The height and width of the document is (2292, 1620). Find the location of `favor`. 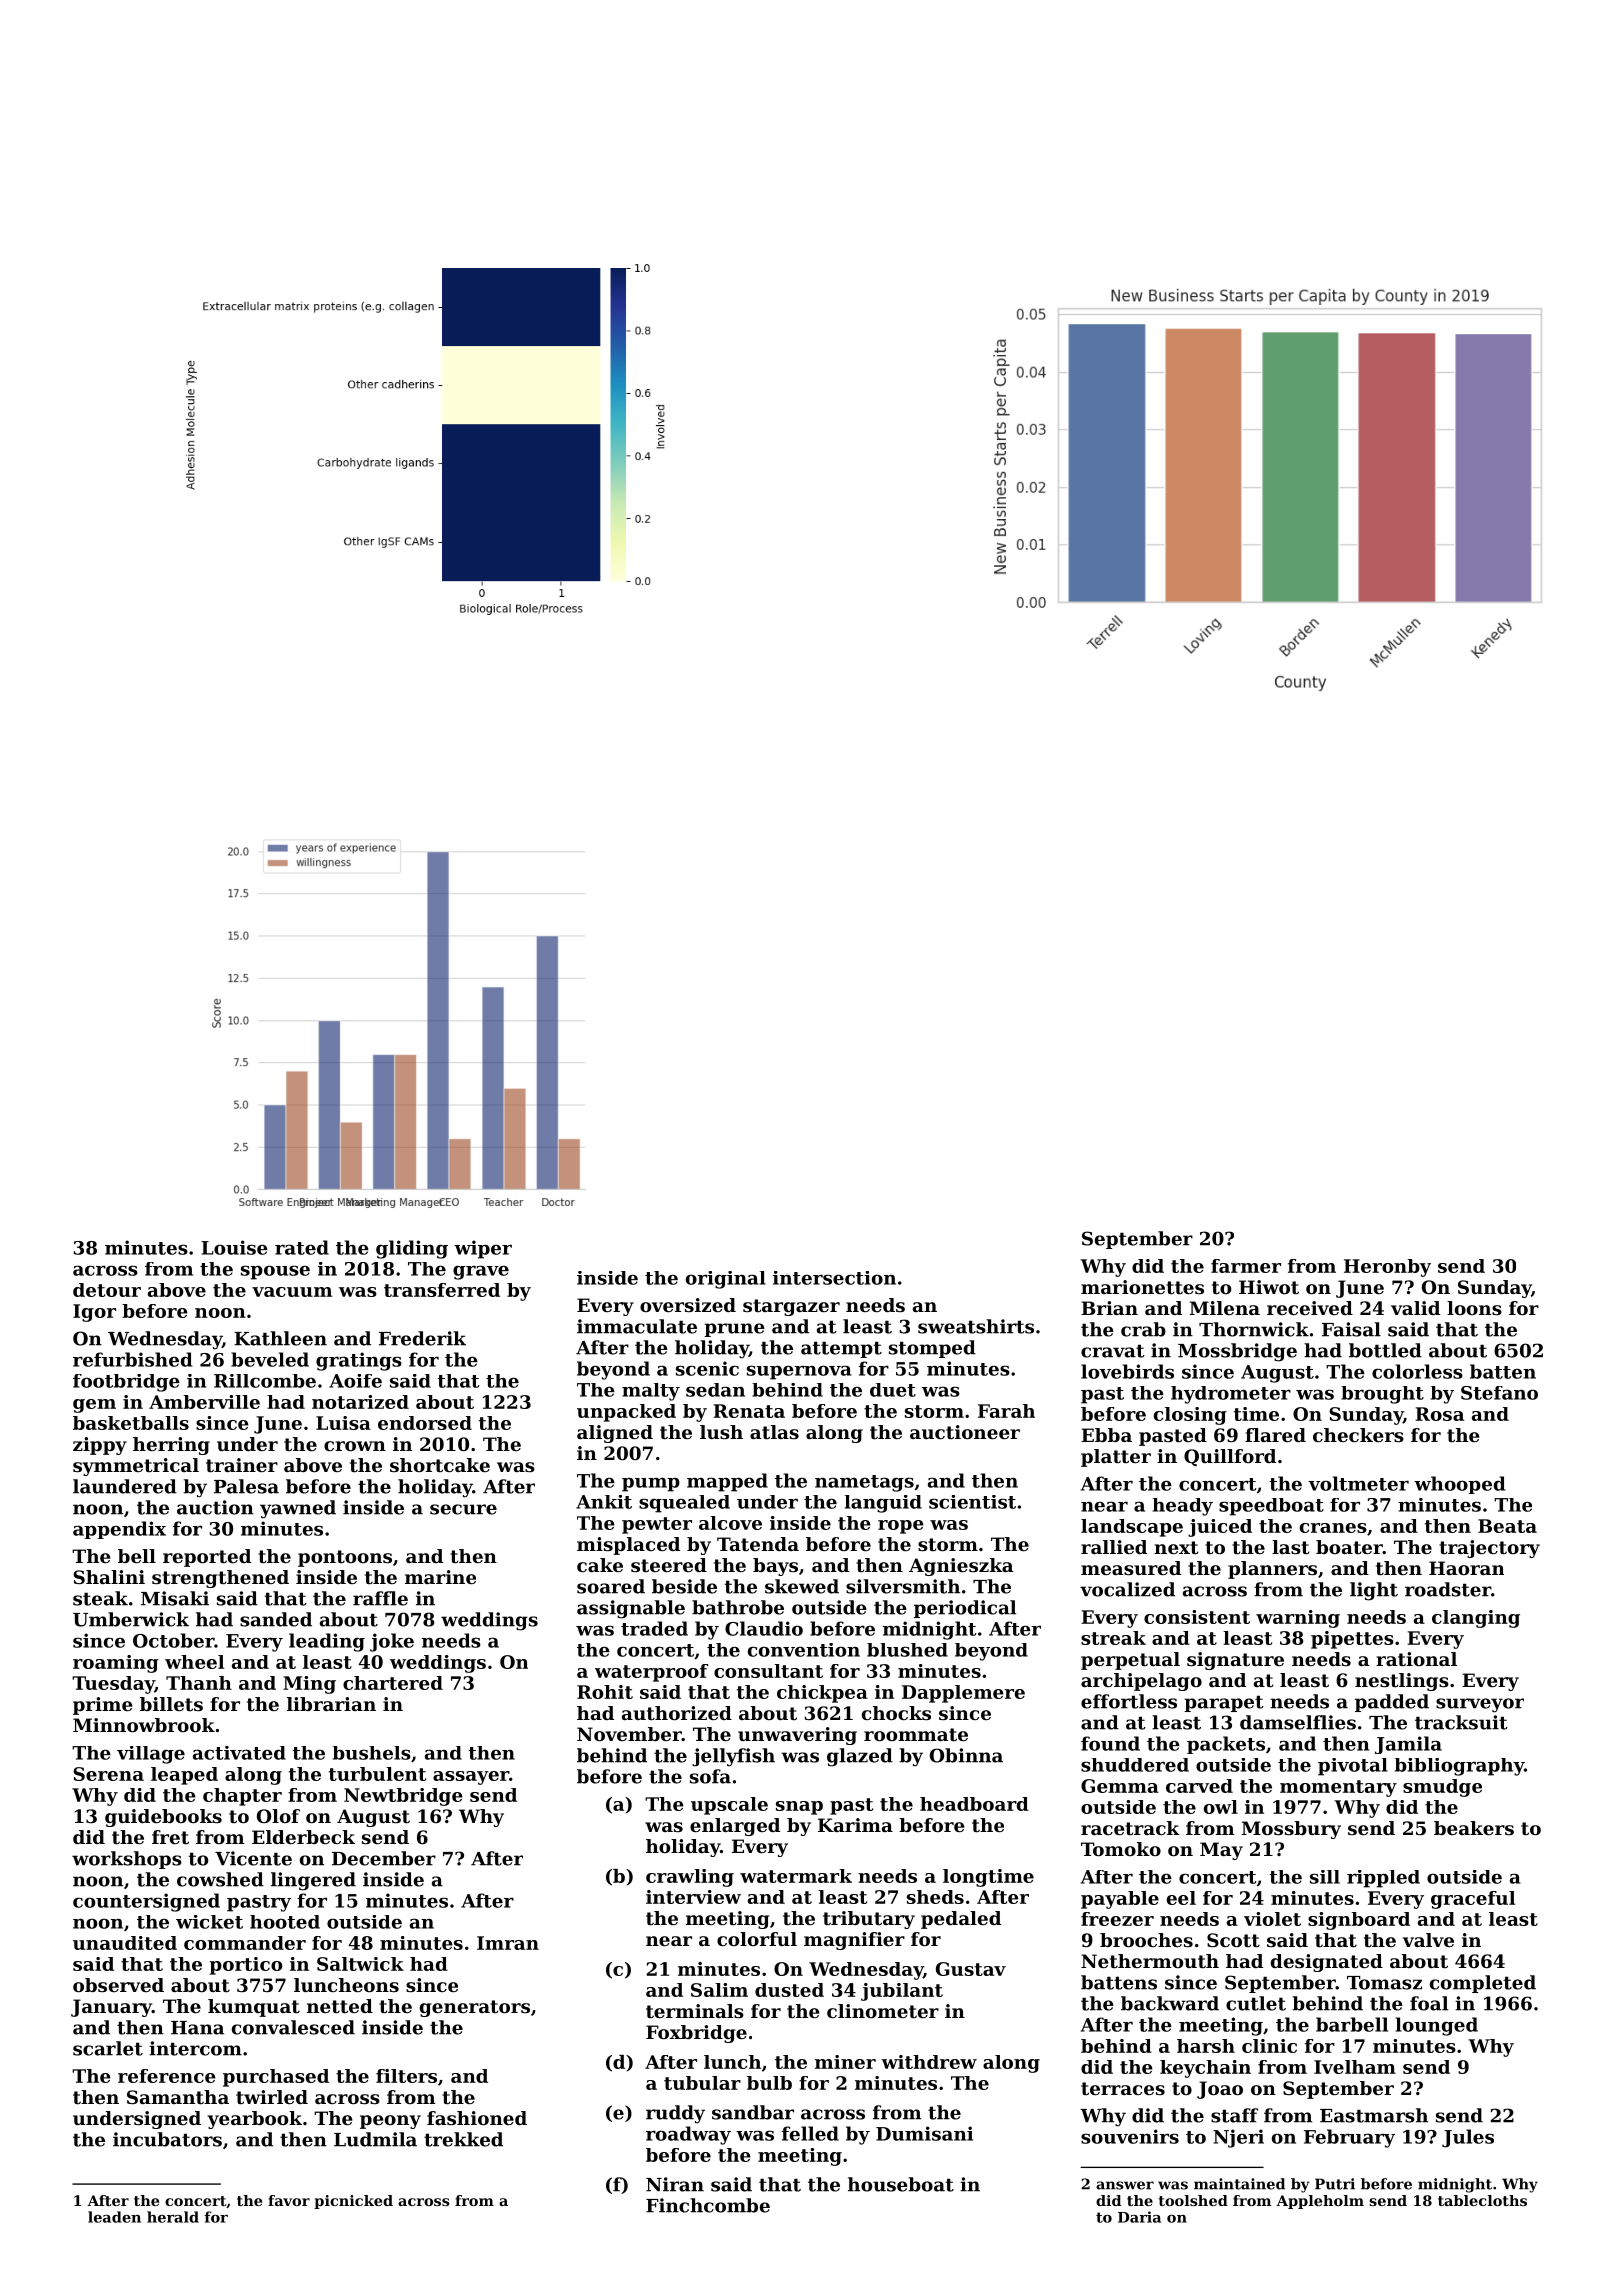

favor is located at coordinates (289, 2200).
